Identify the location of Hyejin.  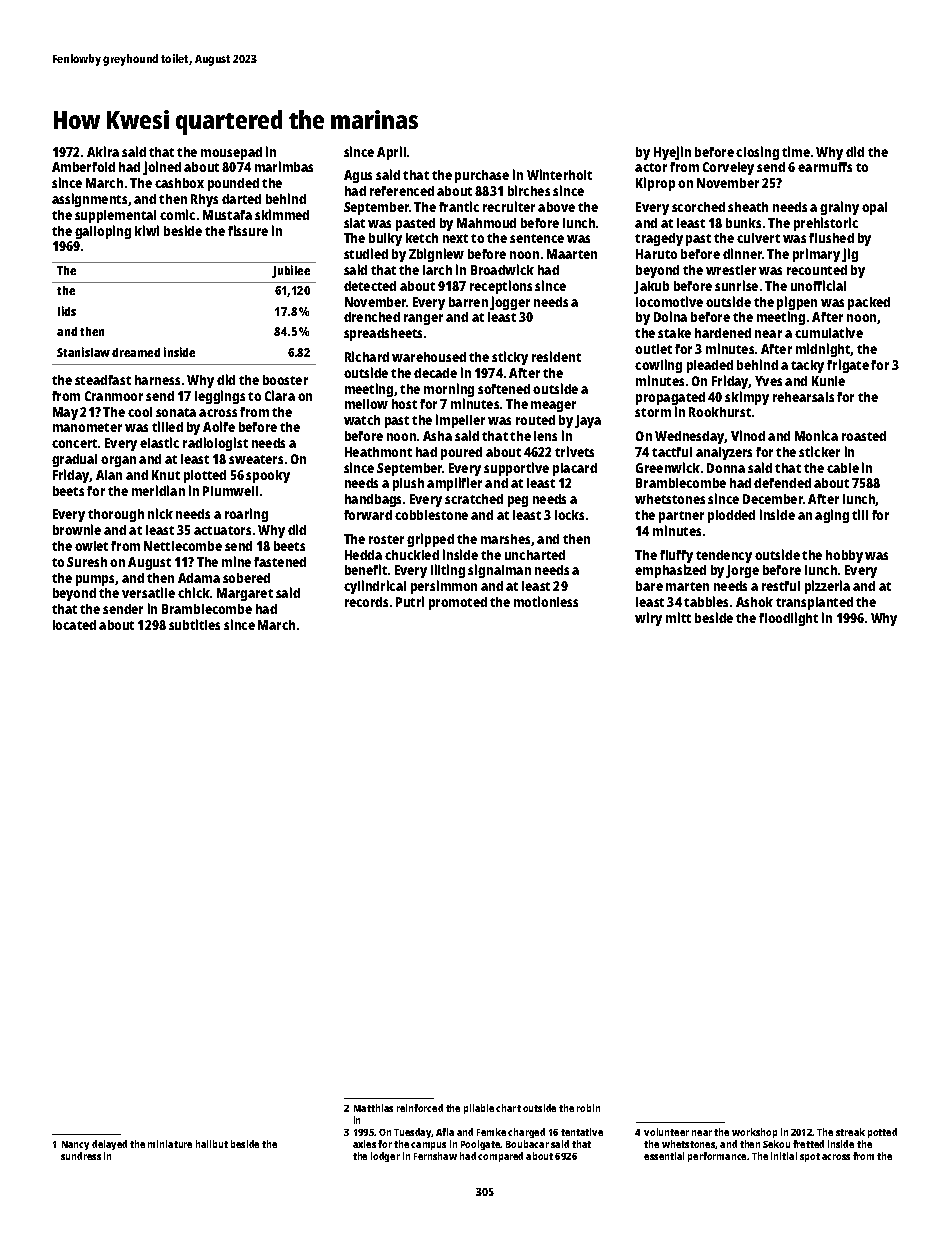
(672, 153).
